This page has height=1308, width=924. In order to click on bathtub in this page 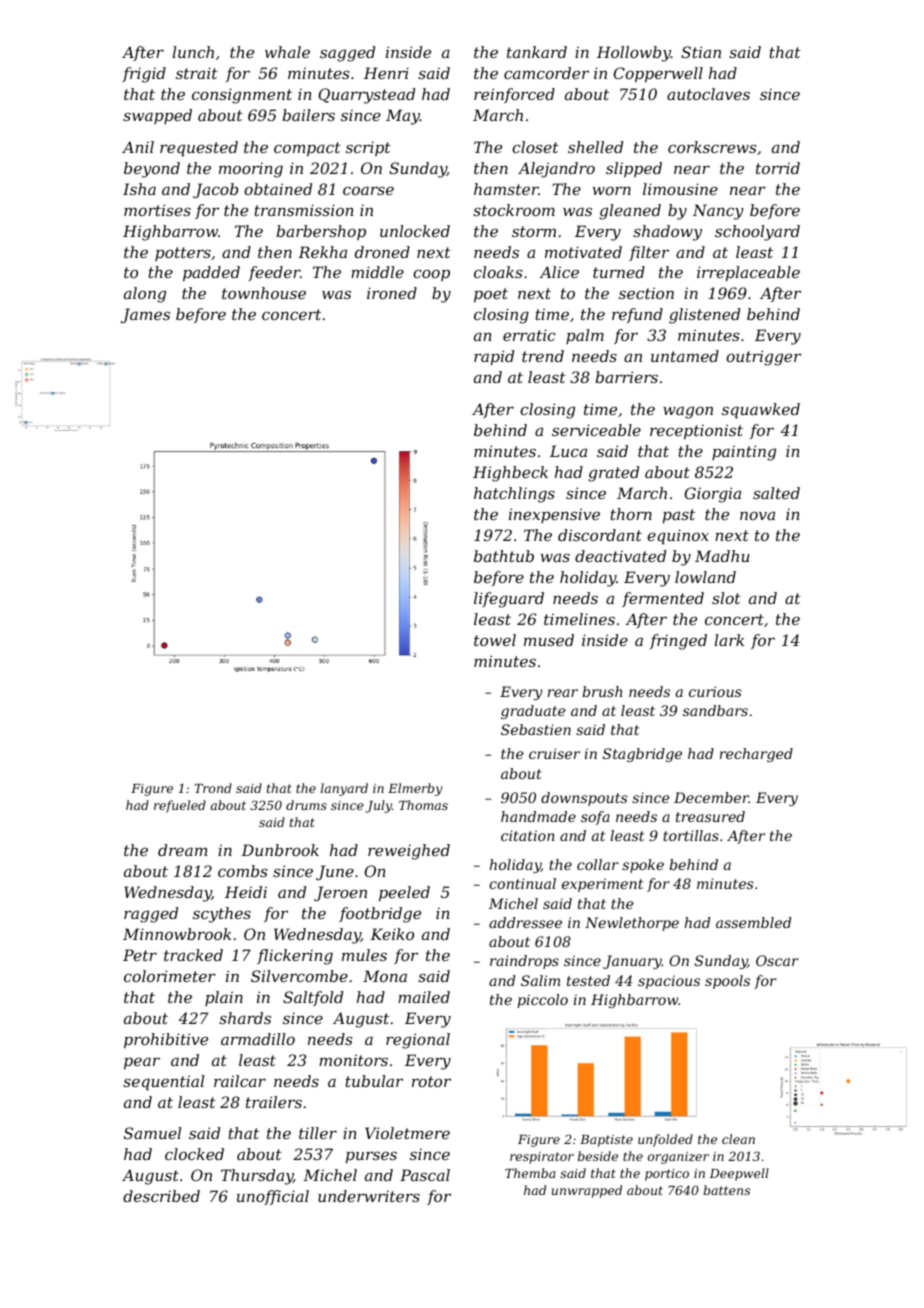, I will do `click(504, 556)`.
